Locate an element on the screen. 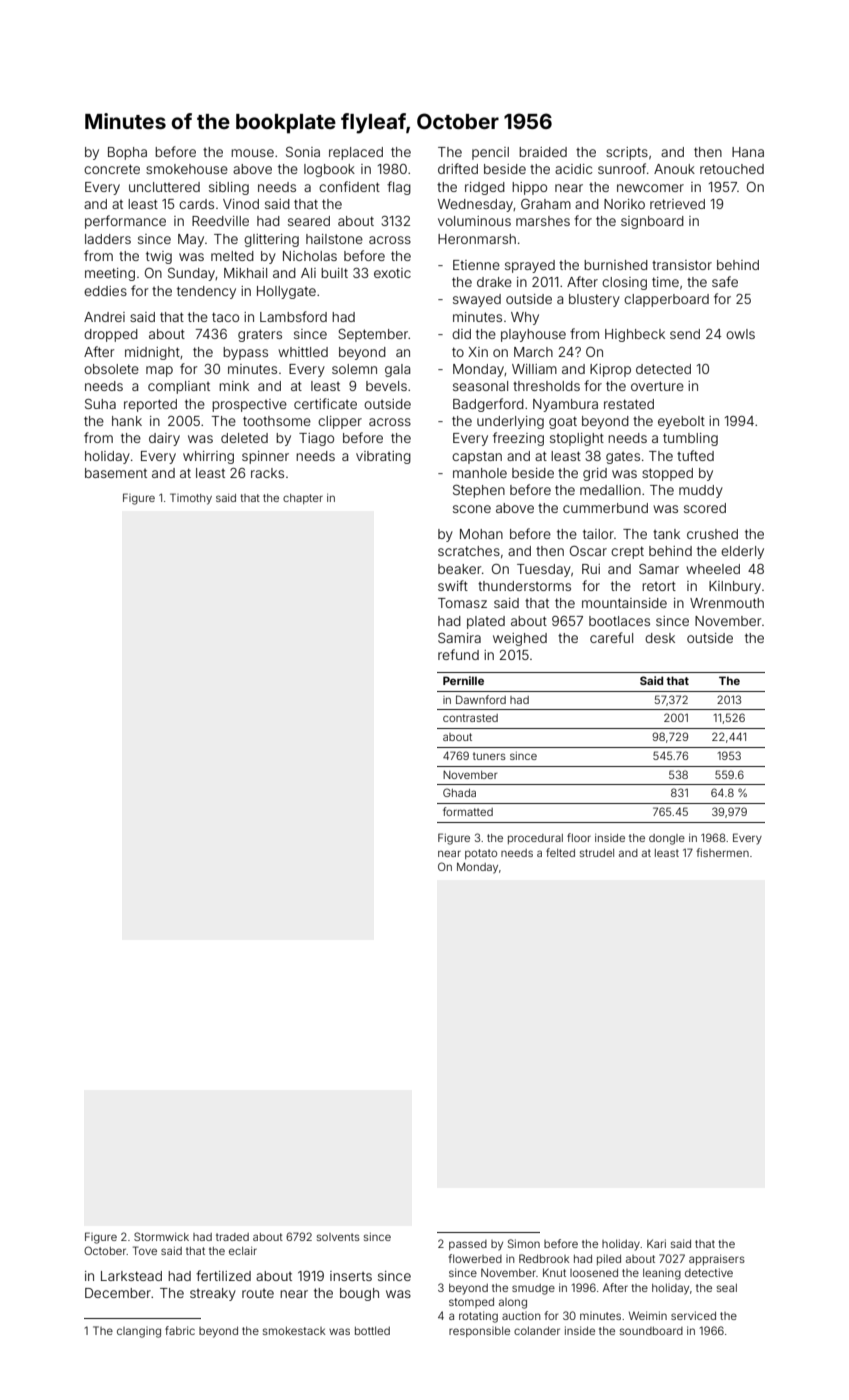 The image size is (849, 1400). owls is located at coordinates (740, 334).
